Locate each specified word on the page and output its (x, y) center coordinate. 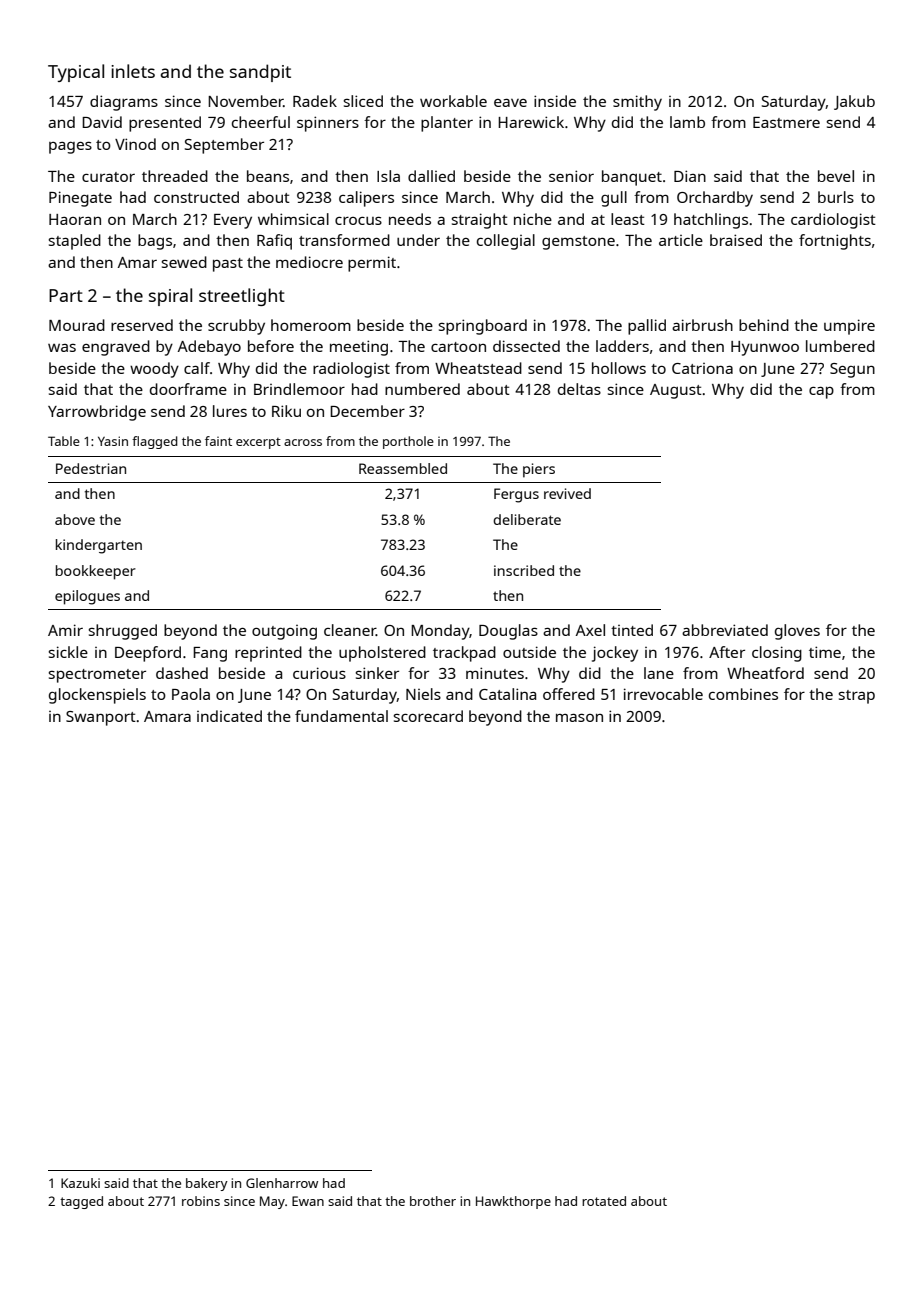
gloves (797, 632)
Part (66, 295)
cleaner (350, 630)
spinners (328, 124)
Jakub (854, 102)
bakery (207, 1184)
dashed (182, 673)
